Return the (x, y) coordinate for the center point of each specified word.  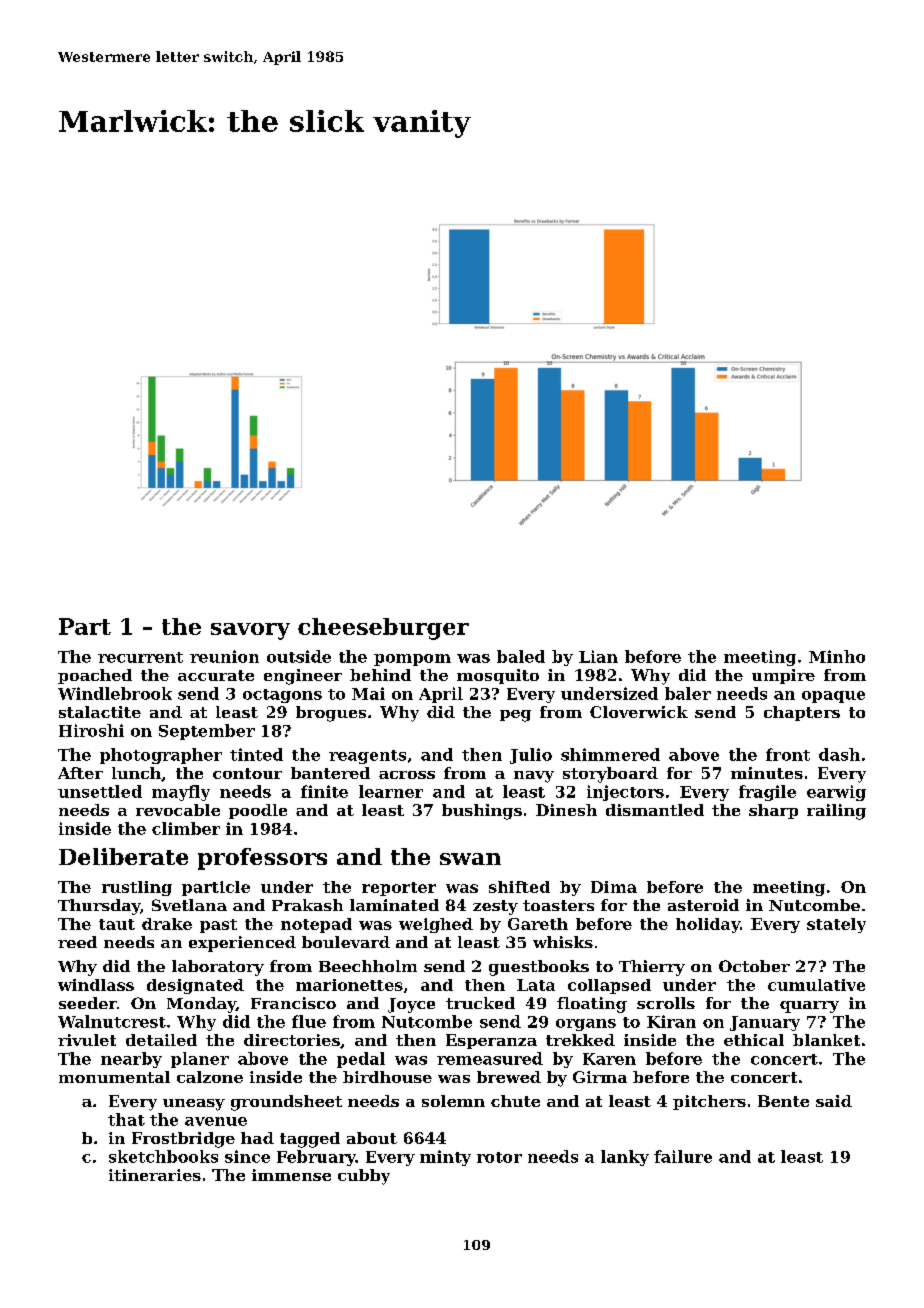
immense (291, 1175)
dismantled (655, 810)
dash (839, 754)
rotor (499, 1157)
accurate (216, 675)
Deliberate (123, 856)
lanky (625, 1158)
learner (391, 791)
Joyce (411, 1005)
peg (515, 716)
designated (195, 986)
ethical (754, 1040)
